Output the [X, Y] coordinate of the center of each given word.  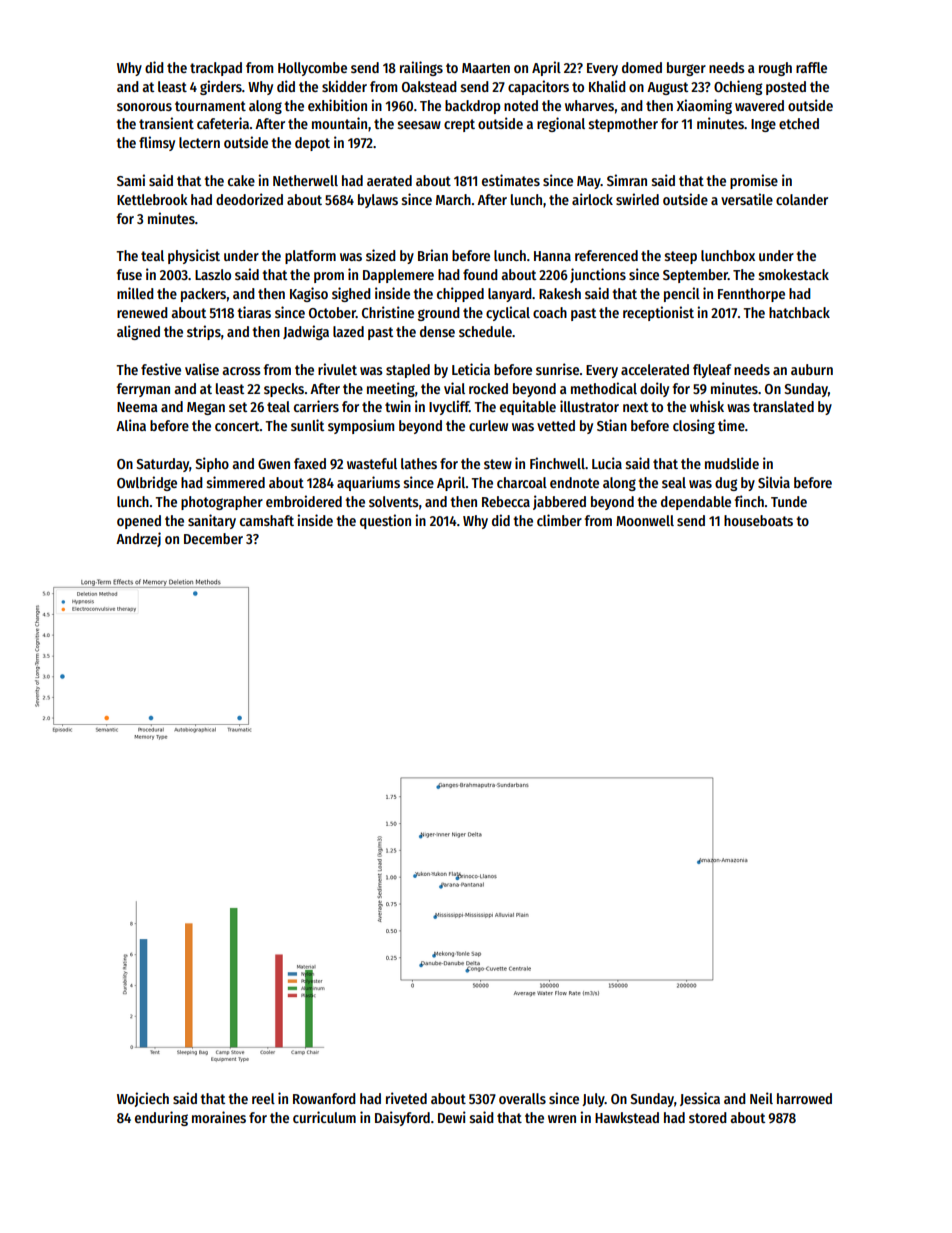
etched [799, 123]
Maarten [486, 68]
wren [562, 1119]
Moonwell [645, 520]
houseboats [758, 520]
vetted [556, 425]
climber [559, 520]
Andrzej [138, 539]
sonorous [144, 107]
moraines [219, 1117]
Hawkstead [627, 1117]
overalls [522, 1098]
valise [202, 369]
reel [263, 1098]
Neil [761, 1098]
